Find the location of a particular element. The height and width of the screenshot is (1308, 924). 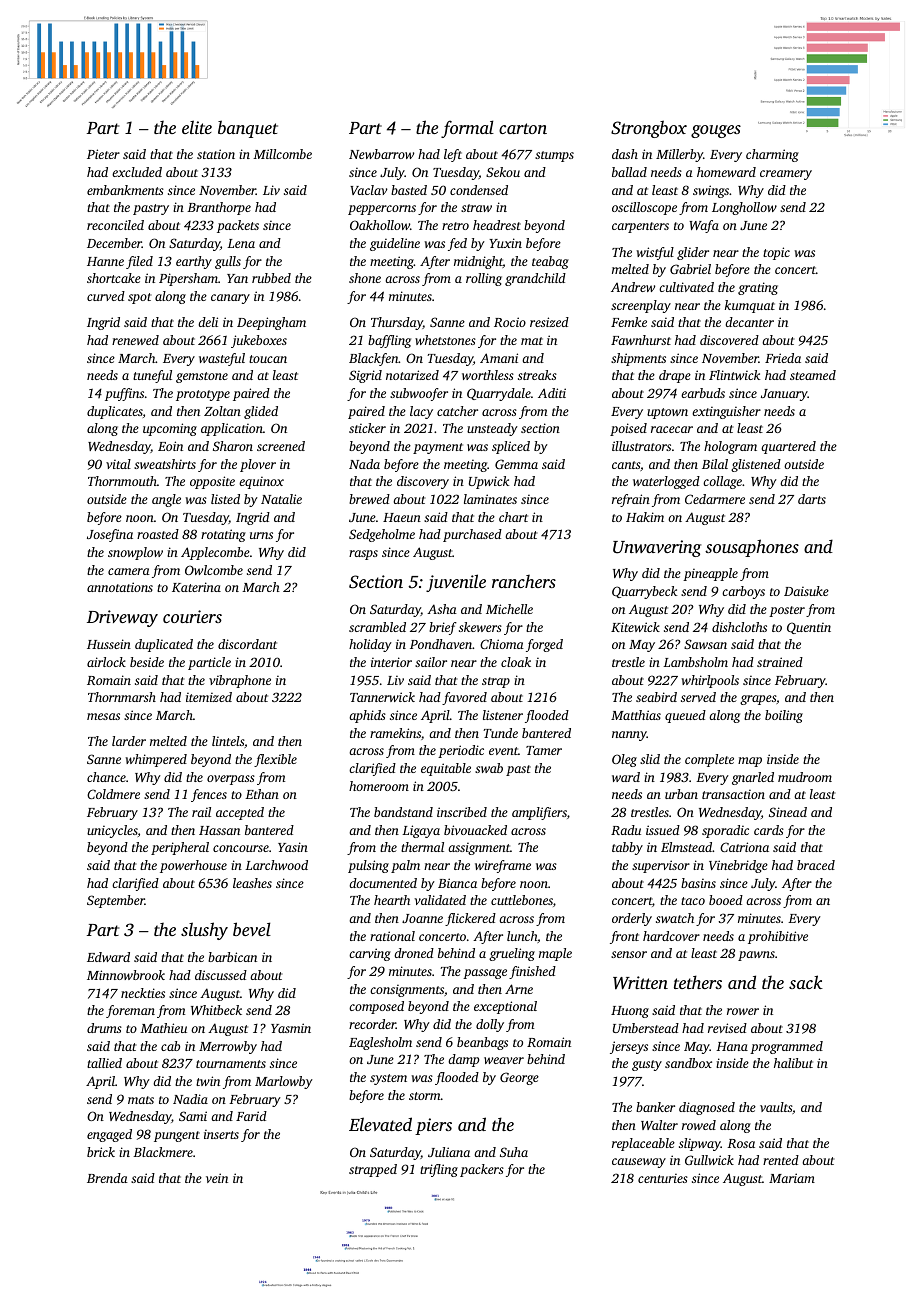

Millcombe is located at coordinates (282, 154).
